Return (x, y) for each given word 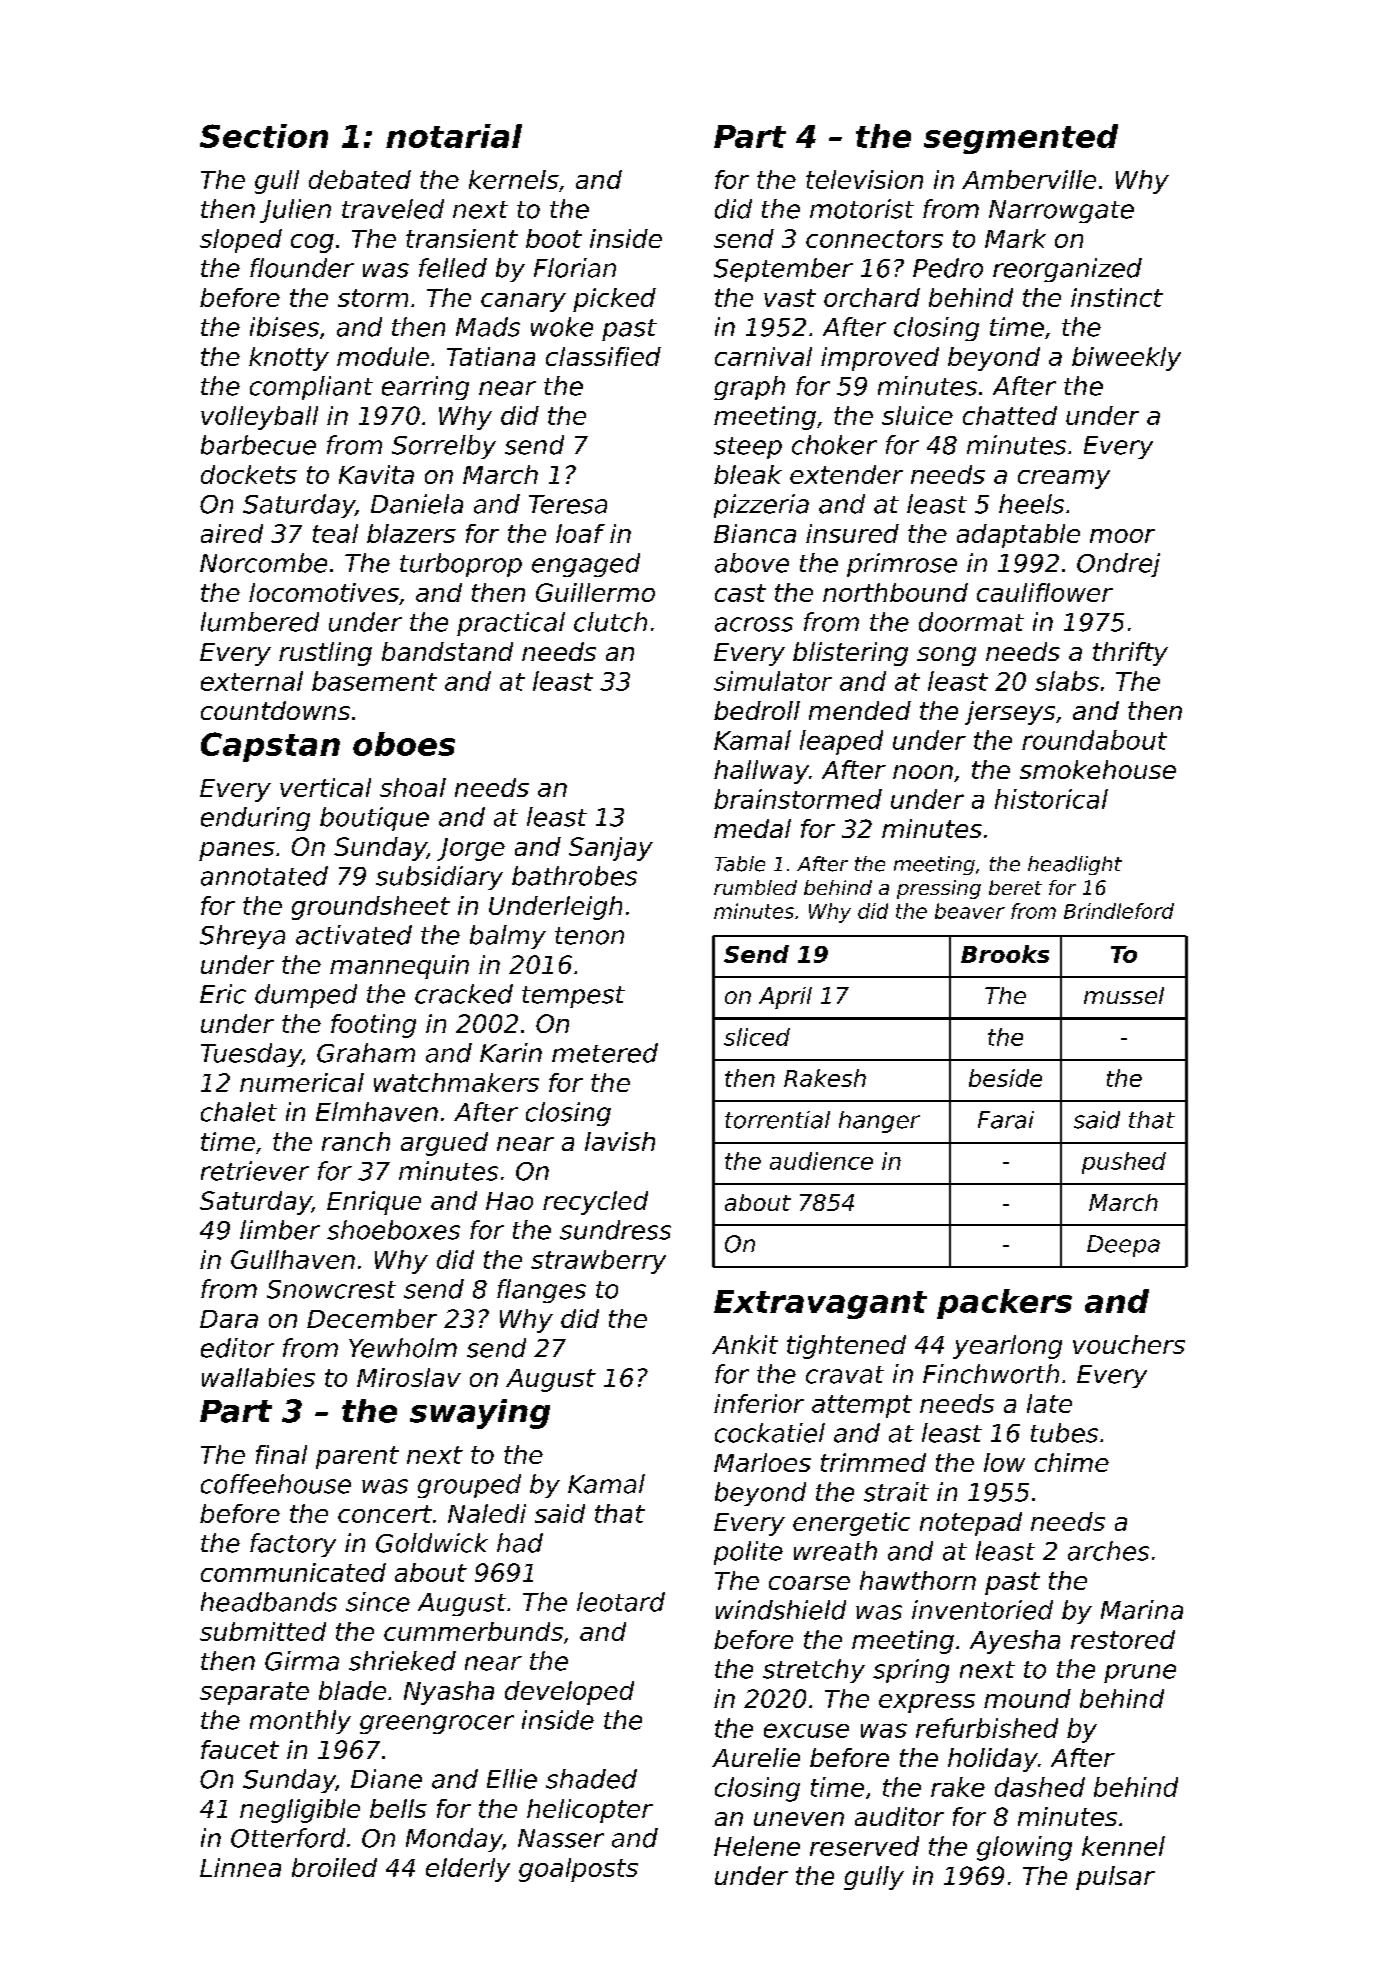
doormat (971, 622)
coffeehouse (276, 1484)
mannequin (399, 967)
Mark (1015, 238)
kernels (514, 179)
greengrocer (437, 1724)
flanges (541, 1291)
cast (740, 593)
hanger (879, 1122)
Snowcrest (331, 1289)
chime (1072, 1462)
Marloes (762, 1462)
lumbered (260, 622)
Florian (575, 268)
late (1049, 1403)
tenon (589, 936)
